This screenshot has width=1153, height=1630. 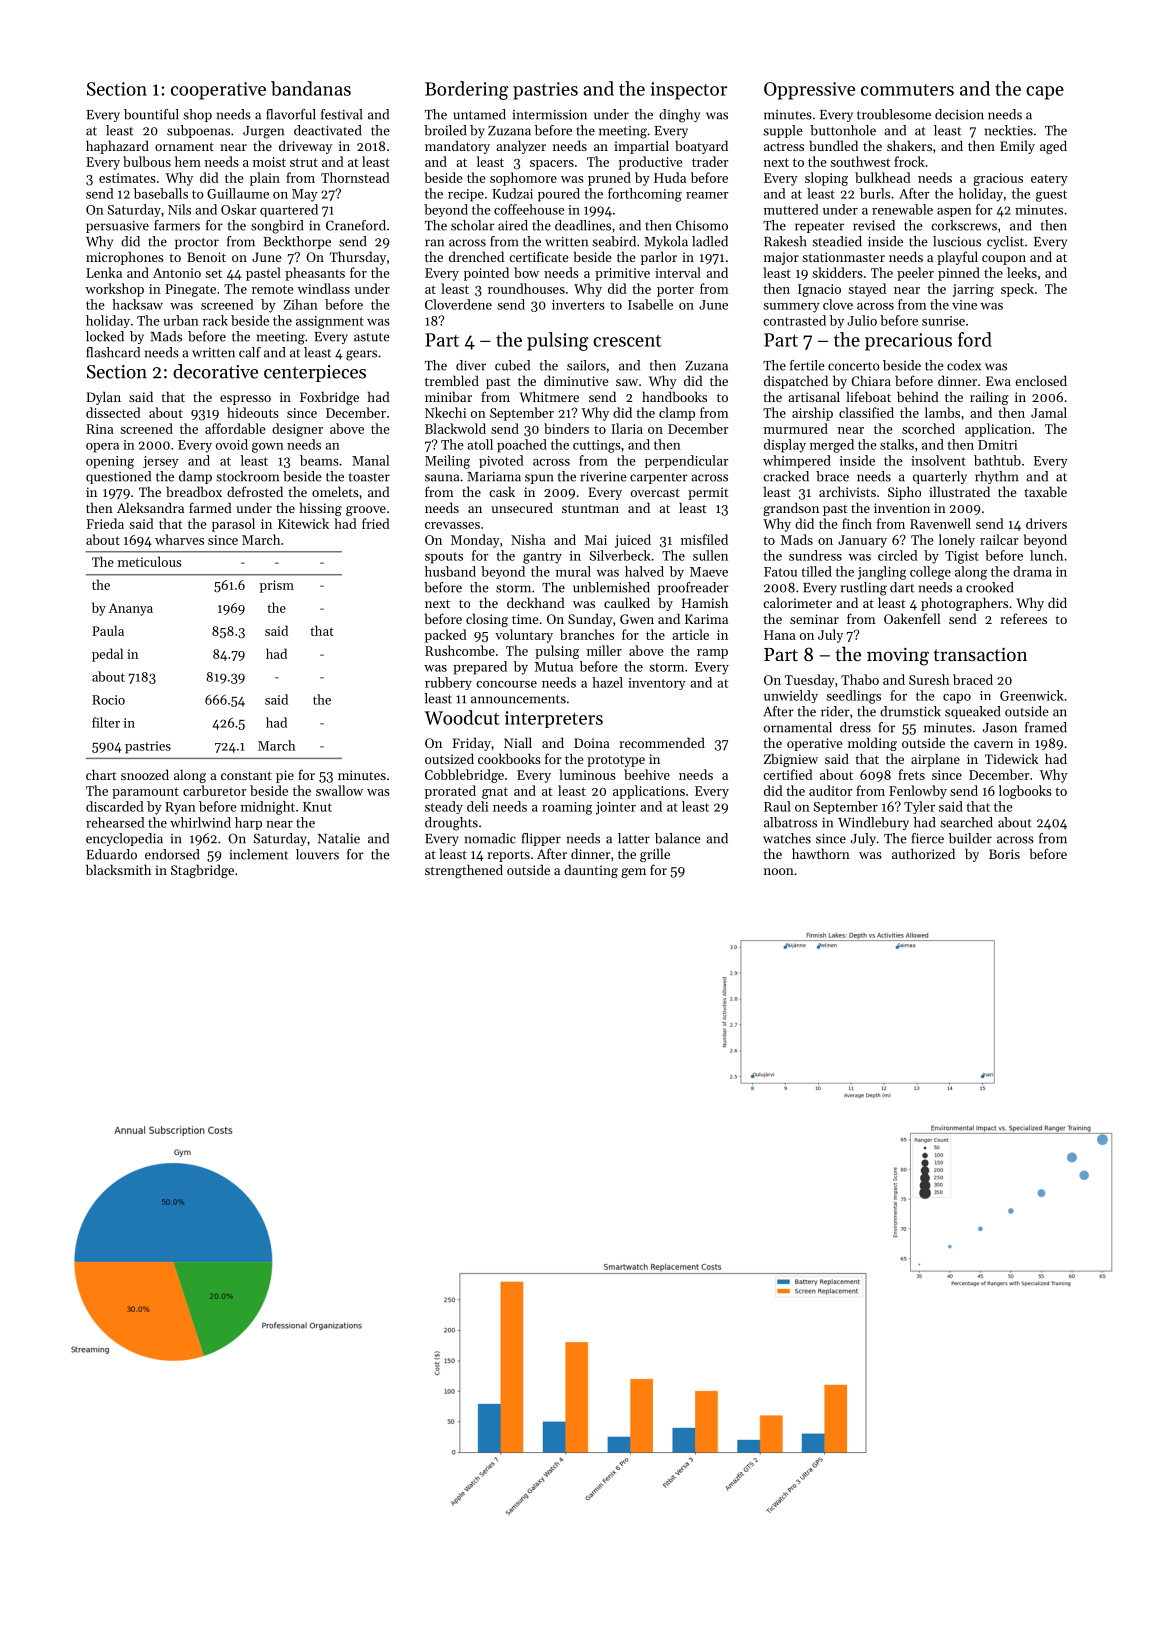 I want to click on subpoenas, so click(x=198, y=131).
